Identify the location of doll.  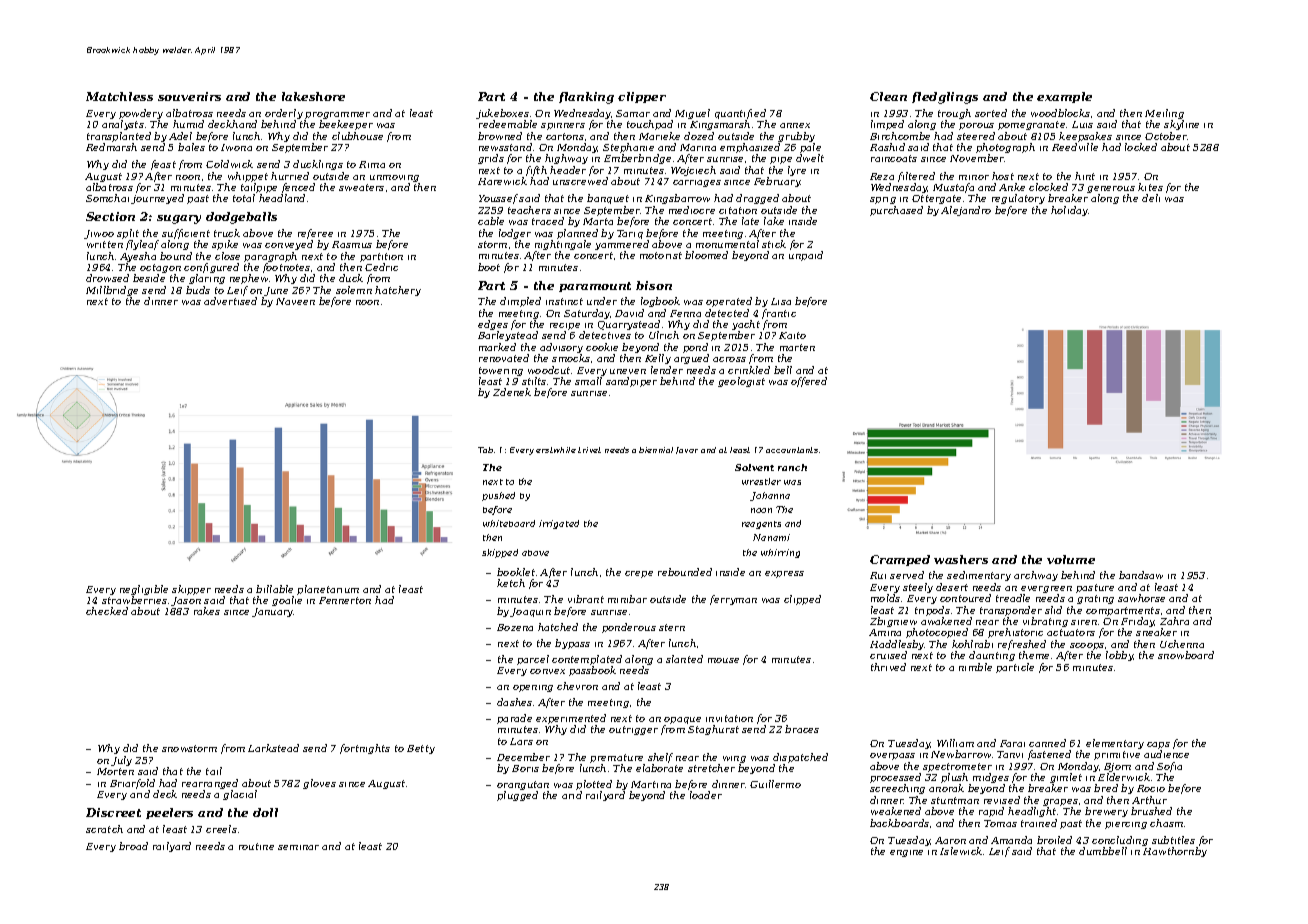
(265, 812).
